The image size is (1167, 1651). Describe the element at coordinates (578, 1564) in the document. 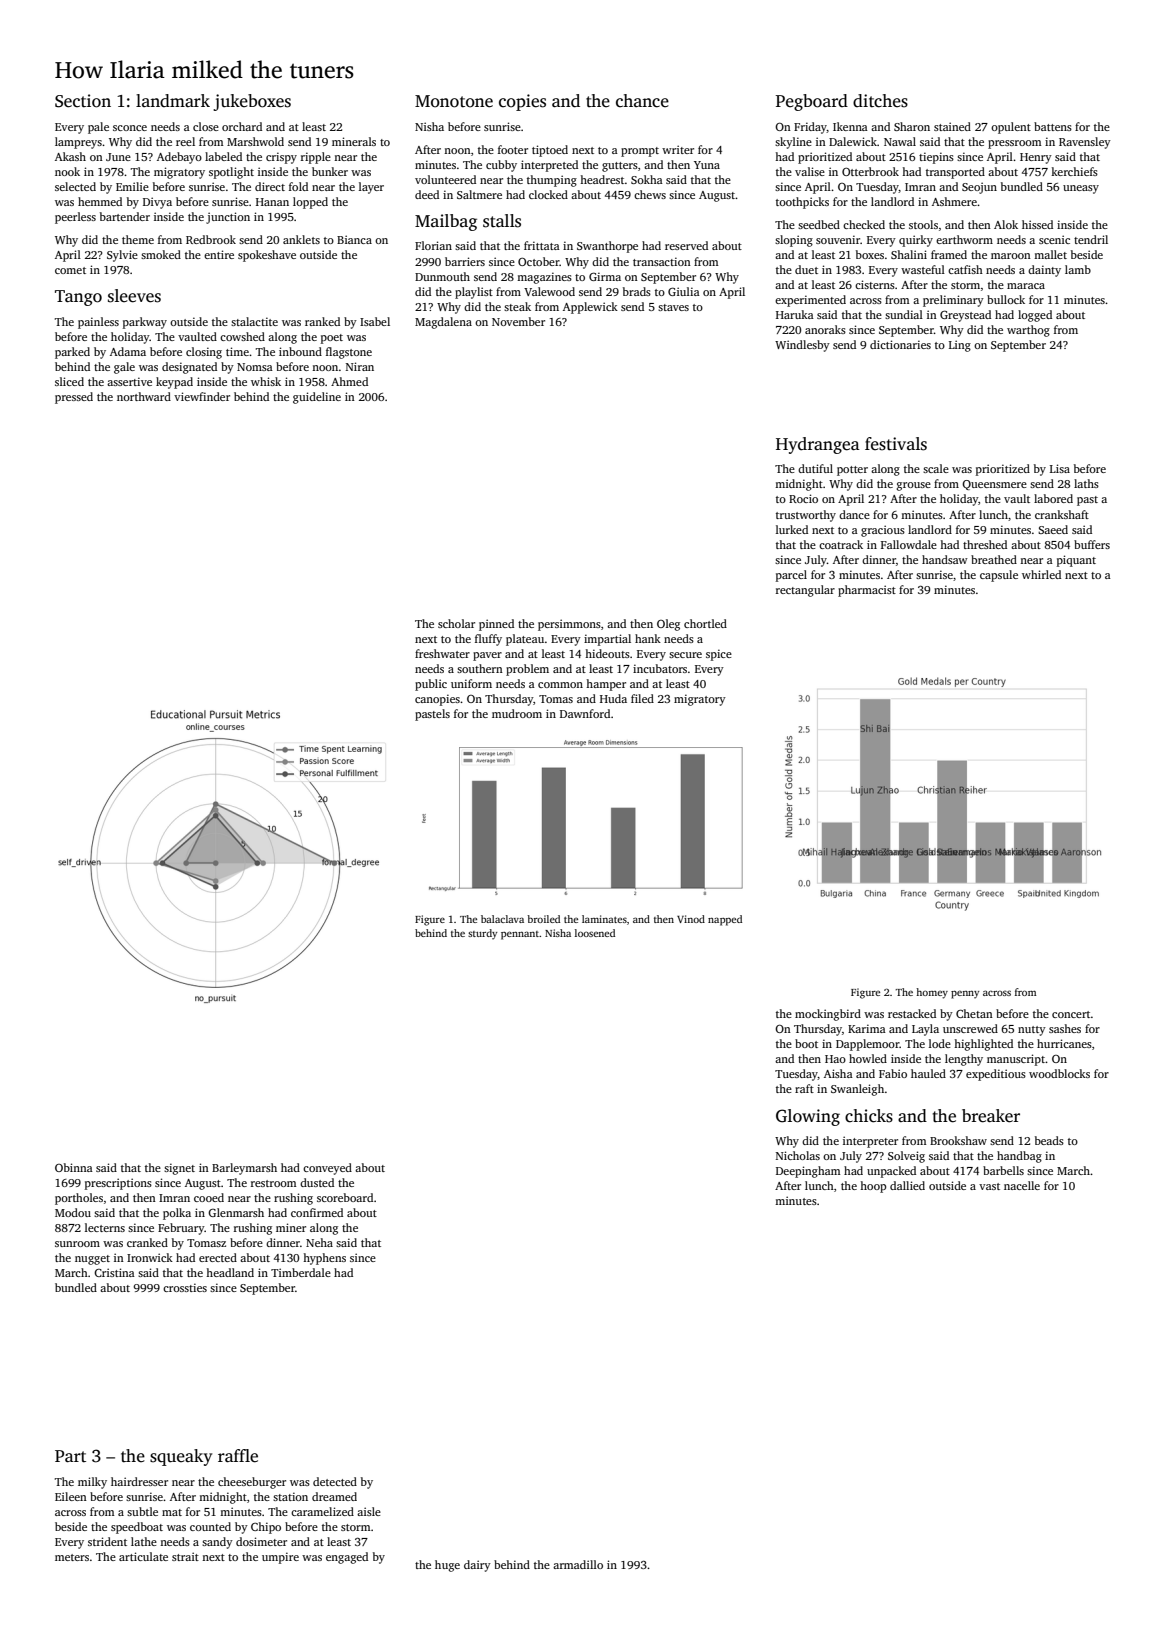

I see `armadillo` at that location.
